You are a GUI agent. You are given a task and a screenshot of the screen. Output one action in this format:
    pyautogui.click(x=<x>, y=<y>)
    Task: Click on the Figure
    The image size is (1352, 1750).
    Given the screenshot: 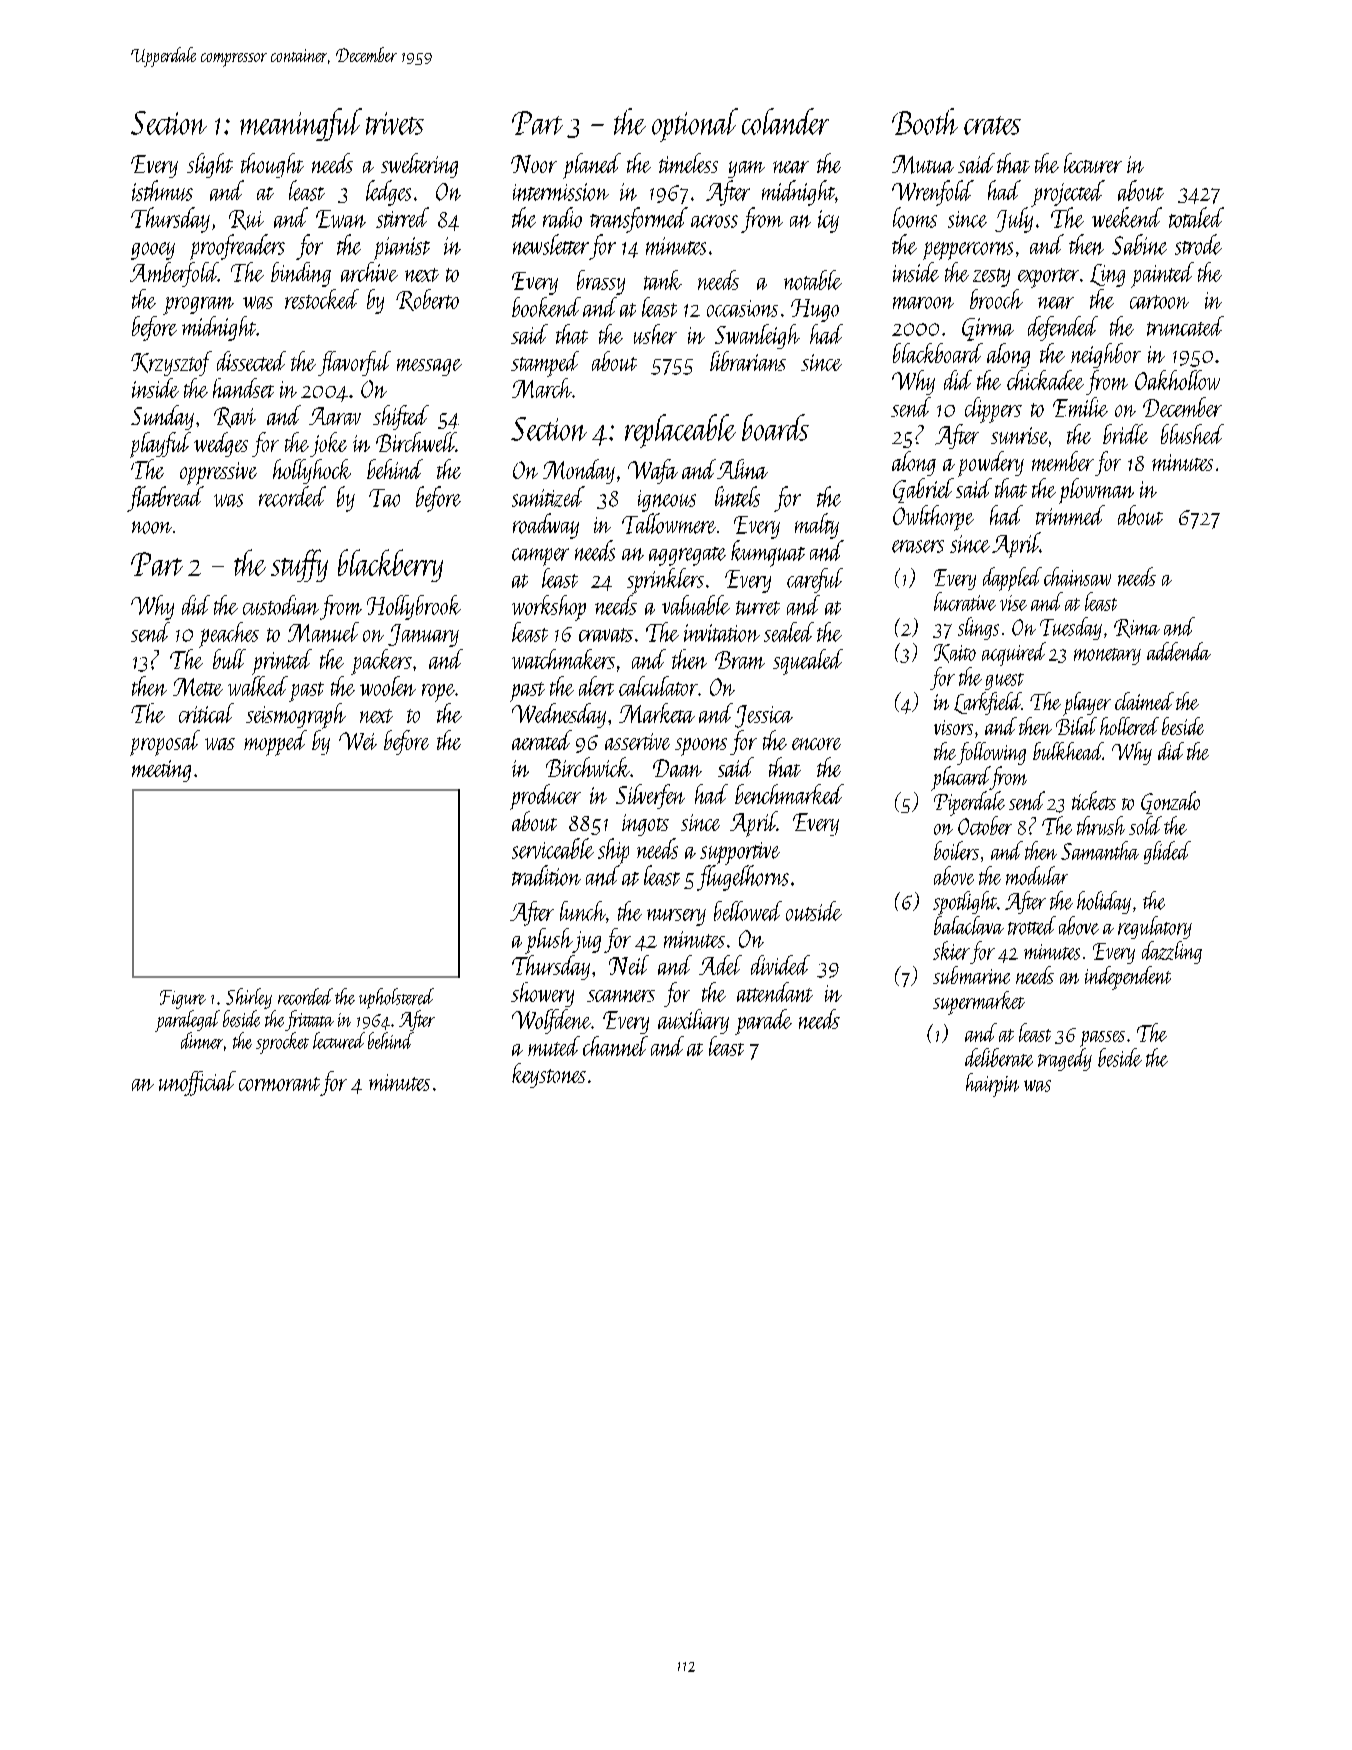 What is the action you would take?
    pyautogui.click(x=183, y=999)
